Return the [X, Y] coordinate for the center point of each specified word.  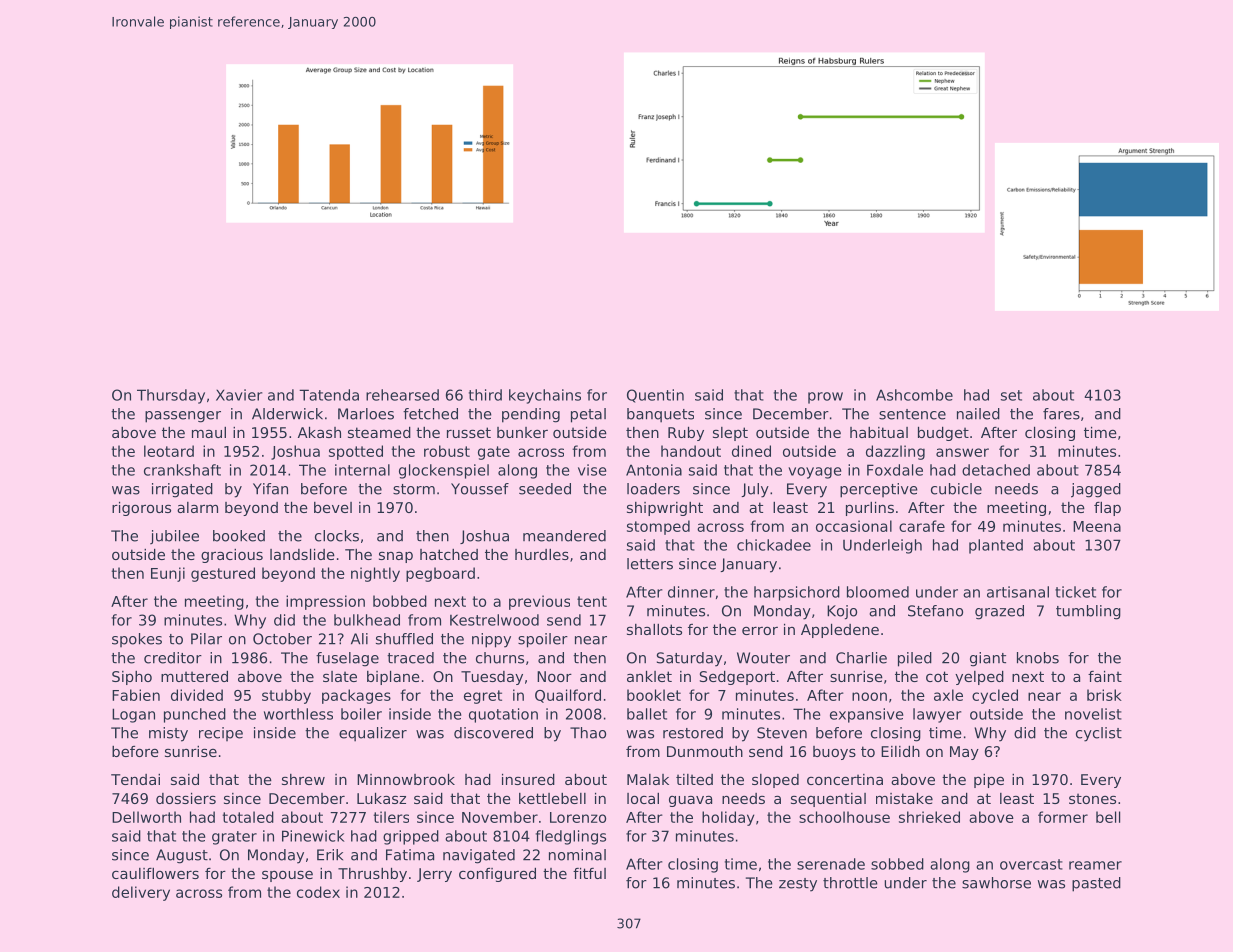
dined [751, 451]
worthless [298, 714]
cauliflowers [155, 873]
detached [996, 470]
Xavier [239, 395]
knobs [1038, 658]
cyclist [1099, 734]
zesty [798, 885]
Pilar [206, 639]
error [760, 630]
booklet [654, 695]
